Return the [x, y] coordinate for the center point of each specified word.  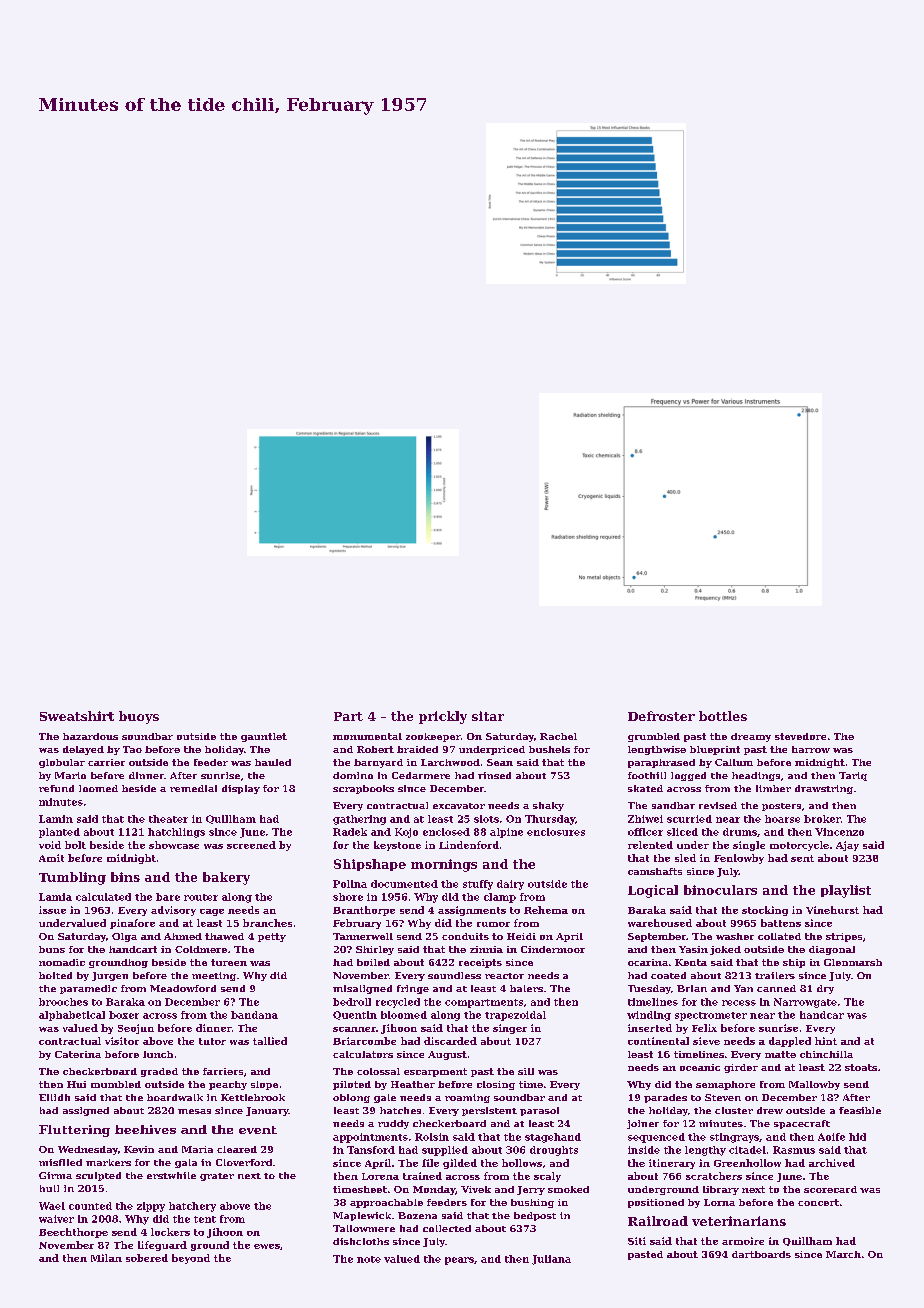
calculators [363, 1054]
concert [818, 1202]
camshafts [655, 871]
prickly [443, 717]
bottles [723, 716]
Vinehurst [832, 910]
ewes [267, 1246]
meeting [214, 976]
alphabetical [72, 1016]
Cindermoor [553, 949]
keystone [397, 846]
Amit [51, 858]
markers [108, 1162]
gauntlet [264, 737]
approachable [386, 1203]
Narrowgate [805, 1003]
